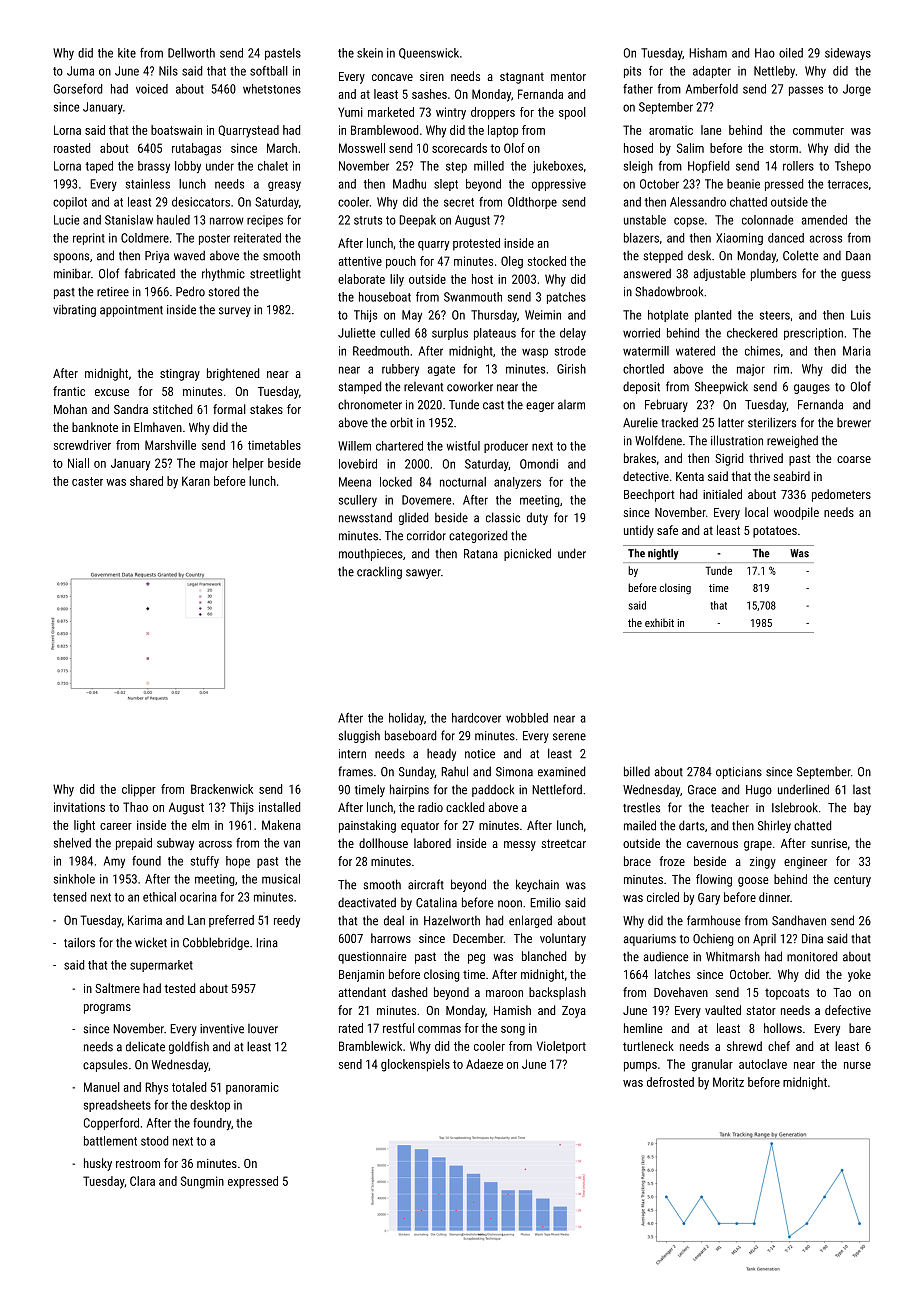 The width and height of the screenshot is (924, 1308). What do you see at coordinates (367, 902) in the screenshot?
I see `deactivated` at bounding box center [367, 902].
